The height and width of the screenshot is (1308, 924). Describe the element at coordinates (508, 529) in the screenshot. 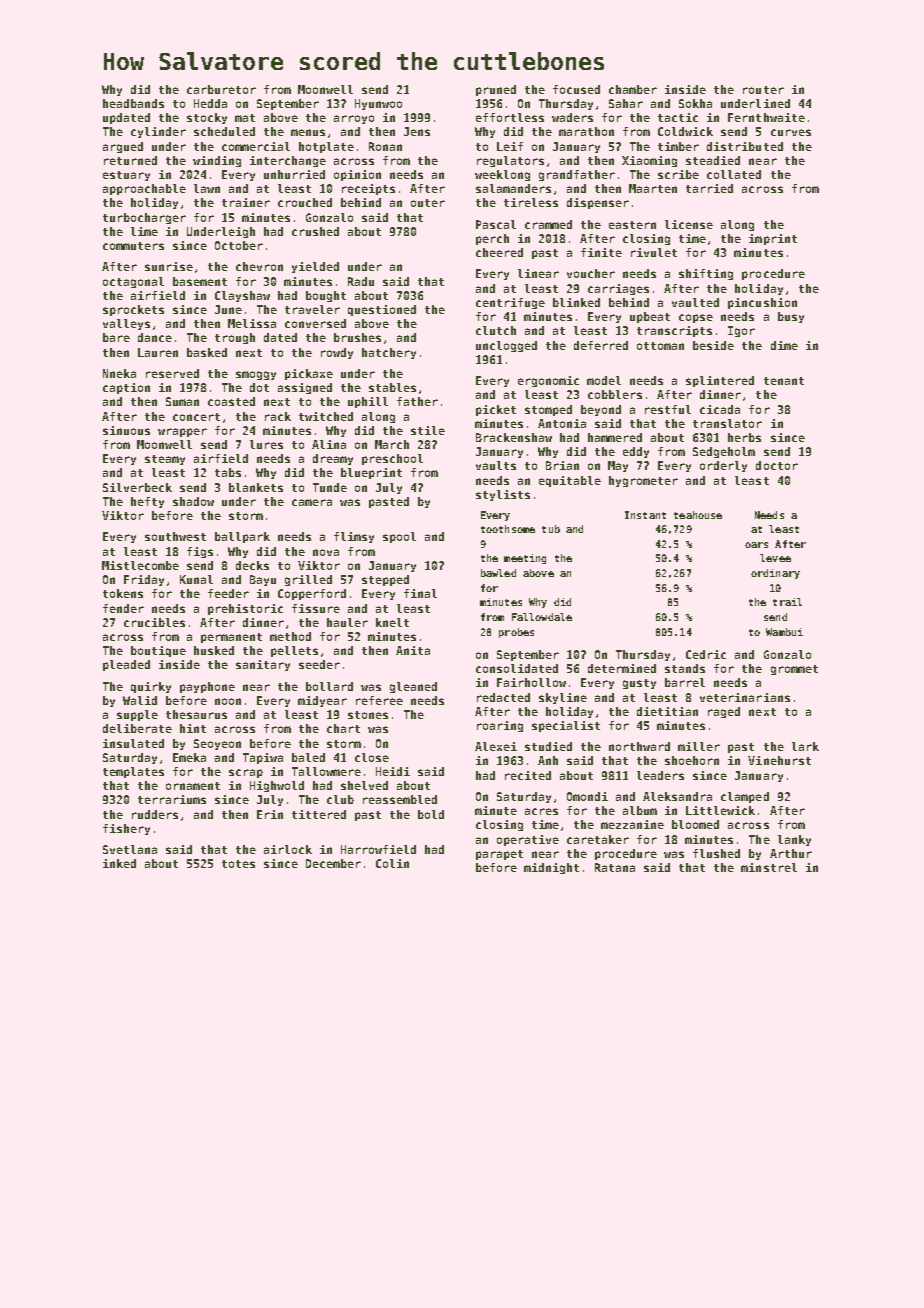

I see `toothsome` at that location.
